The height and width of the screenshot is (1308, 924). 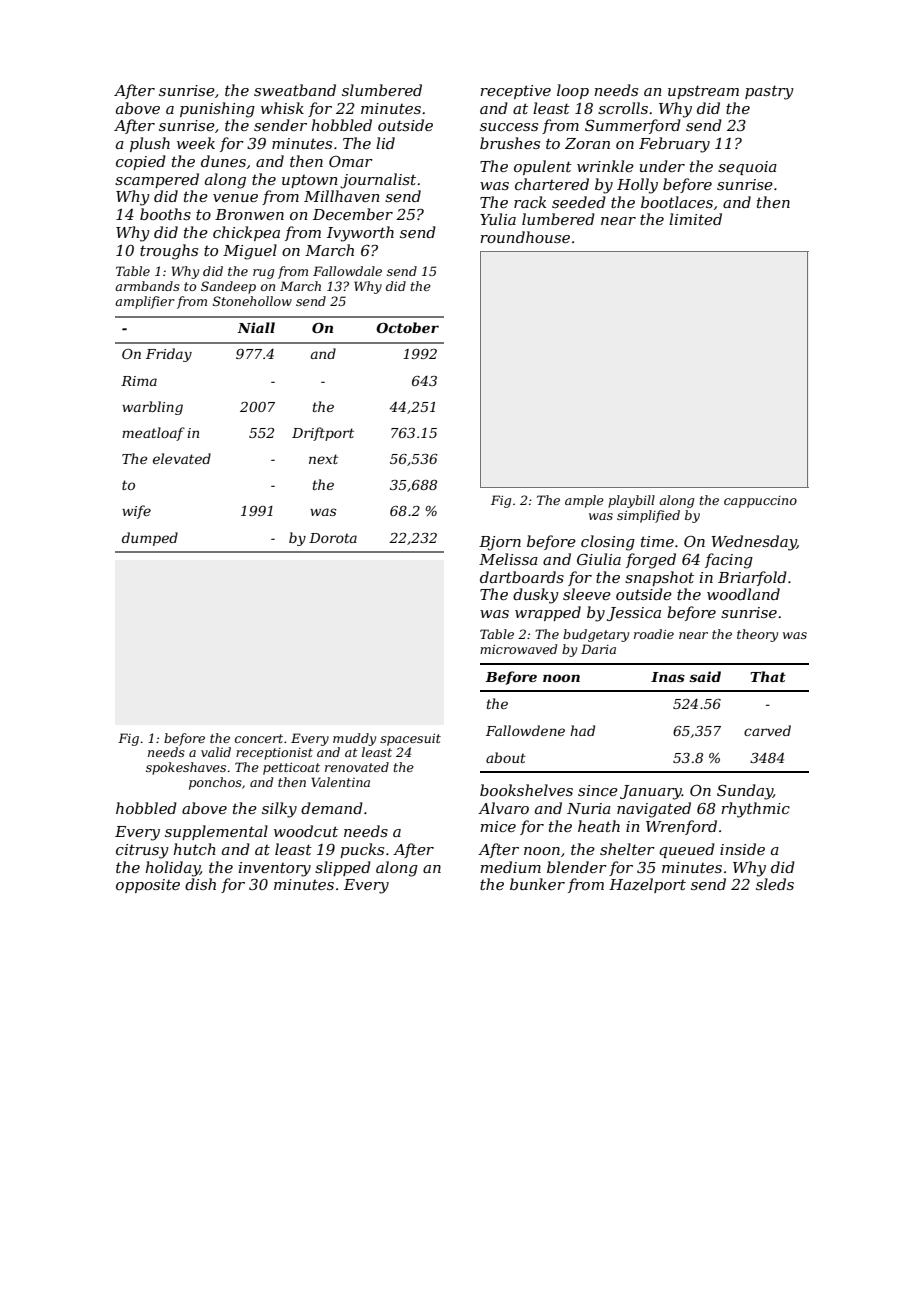 What do you see at coordinates (295, 90) in the screenshot?
I see `sweatband` at bounding box center [295, 90].
